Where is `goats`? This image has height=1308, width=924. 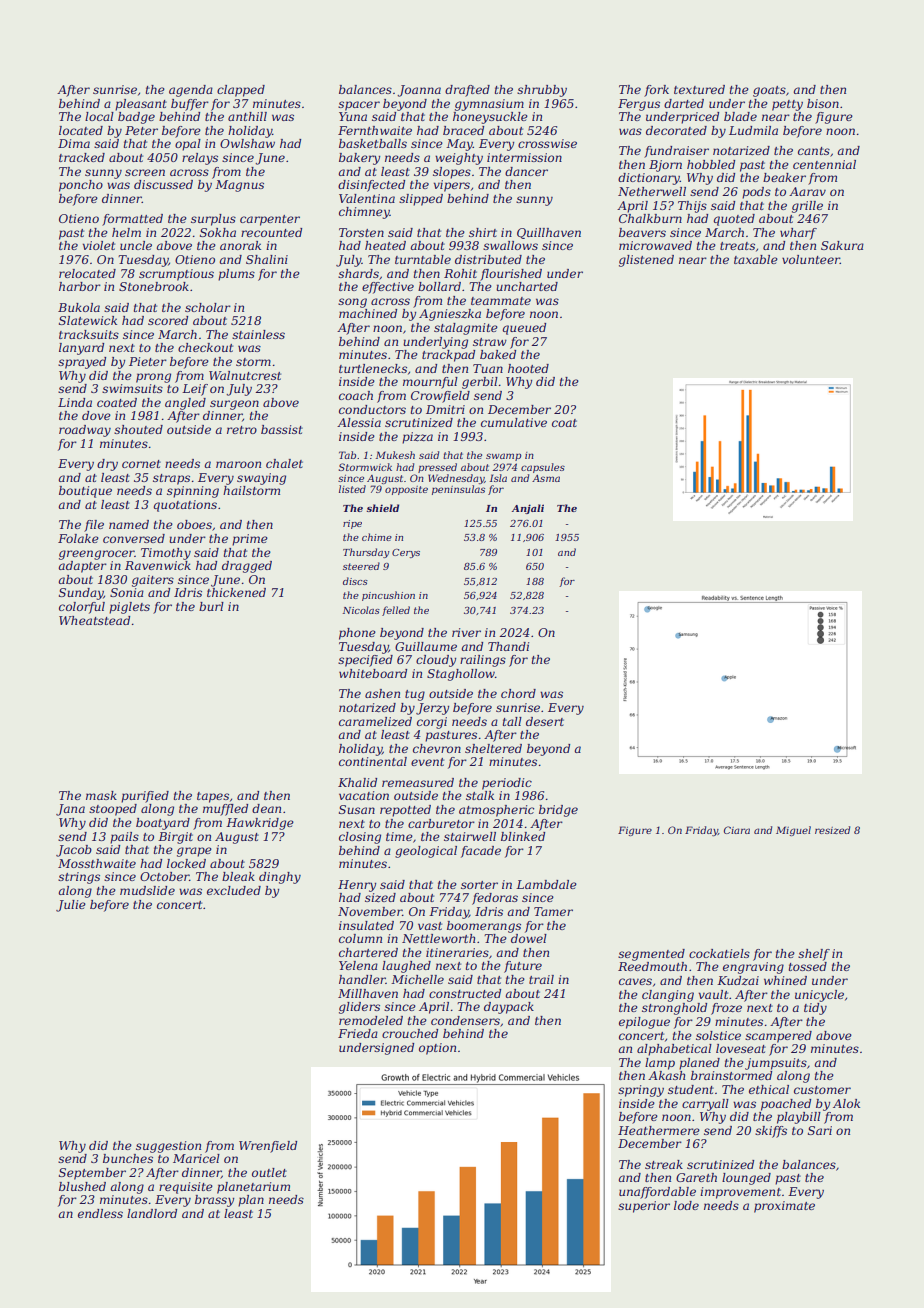
goats is located at coordinates (769, 91).
